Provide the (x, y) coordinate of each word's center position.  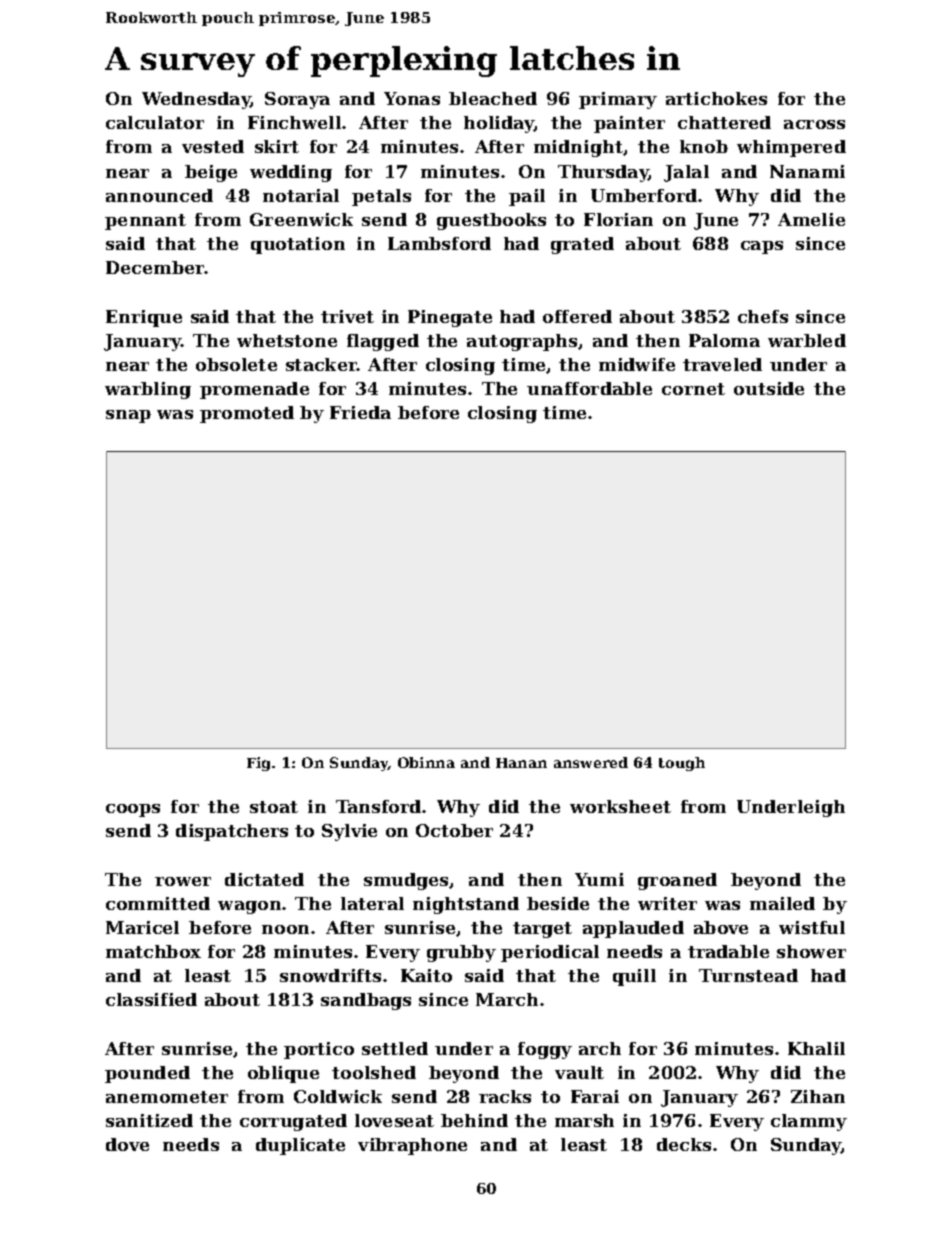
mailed (782, 903)
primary (618, 100)
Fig (258, 764)
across (814, 124)
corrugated (293, 1122)
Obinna (426, 762)
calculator (155, 122)
